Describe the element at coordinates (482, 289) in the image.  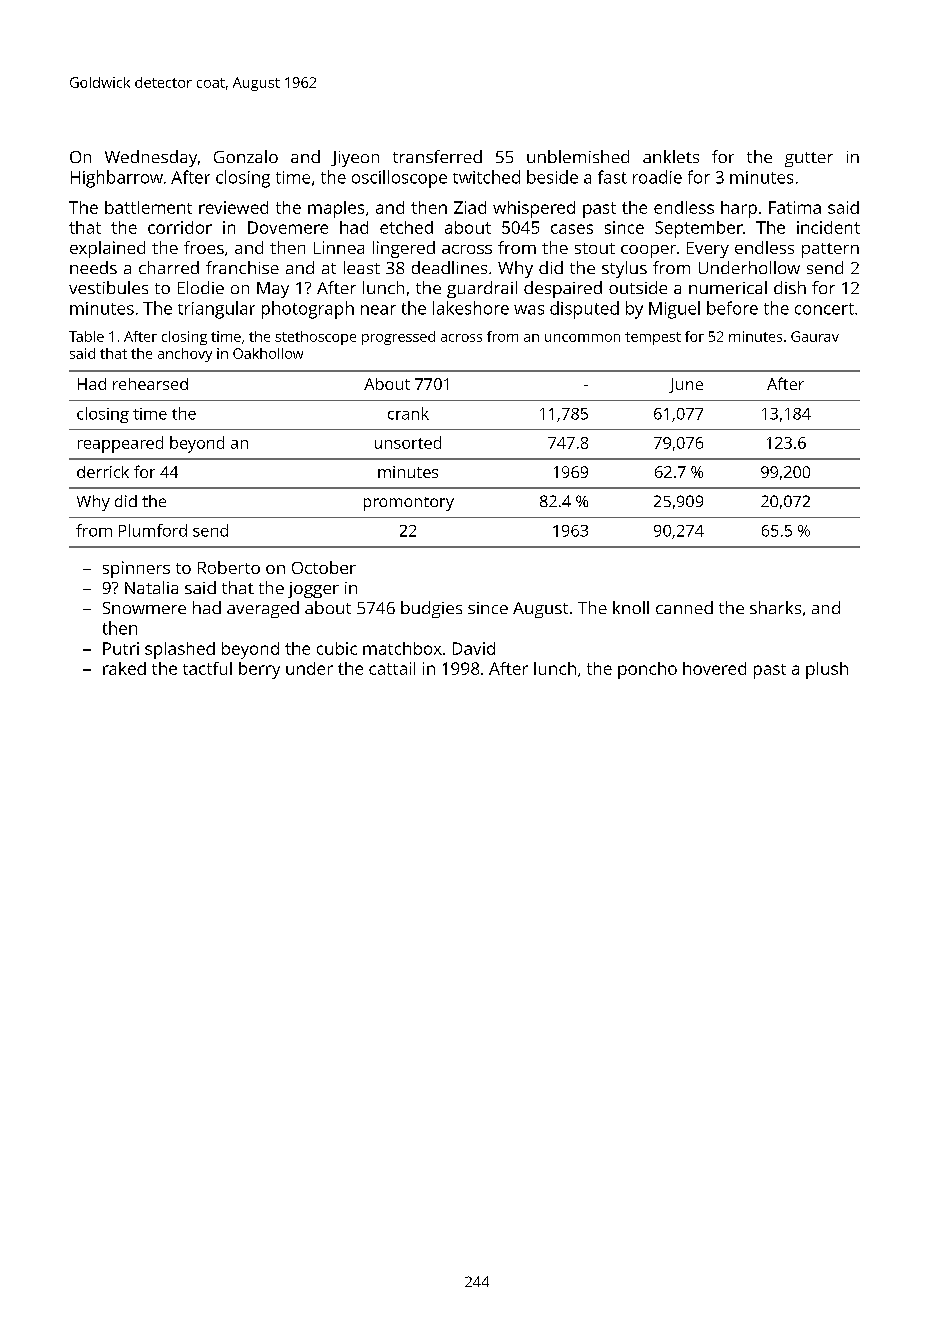
I see `guardrail` at that location.
